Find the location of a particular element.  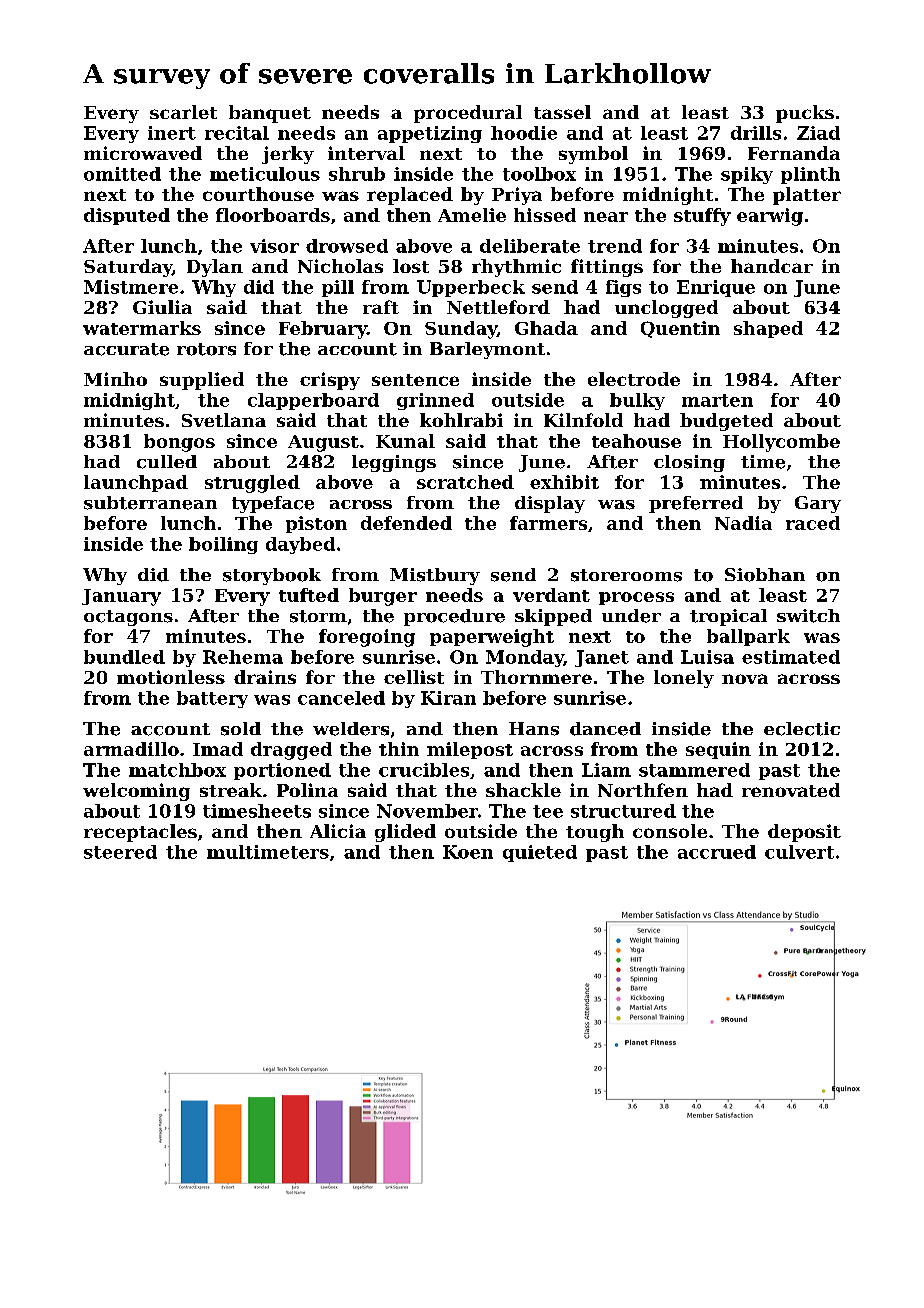

Siobhan is located at coordinates (765, 575).
